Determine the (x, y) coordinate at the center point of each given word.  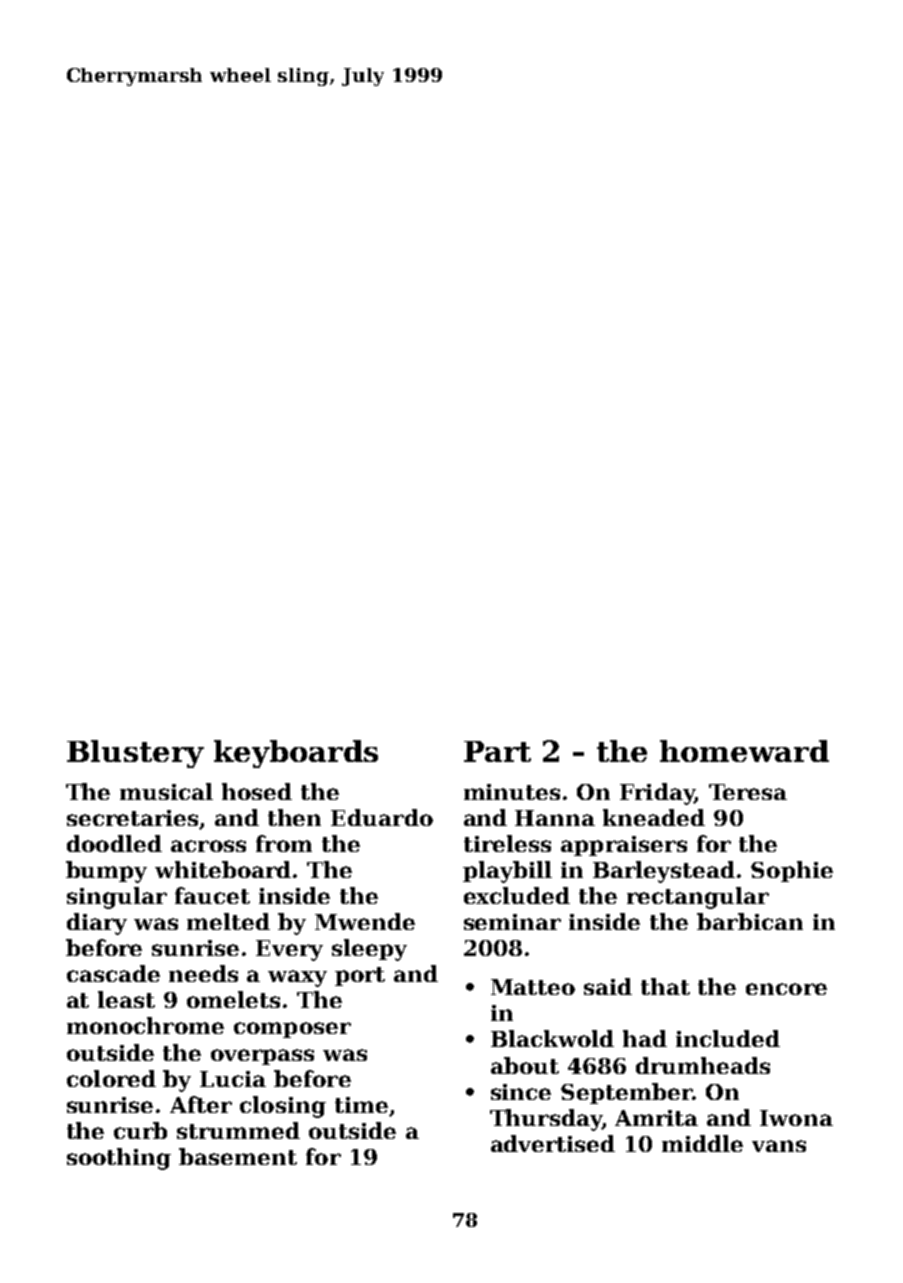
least (126, 999)
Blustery (135, 754)
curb (140, 1130)
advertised (553, 1143)
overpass (262, 1057)
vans (779, 1146)
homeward (744, 751)
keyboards (296, 754)
